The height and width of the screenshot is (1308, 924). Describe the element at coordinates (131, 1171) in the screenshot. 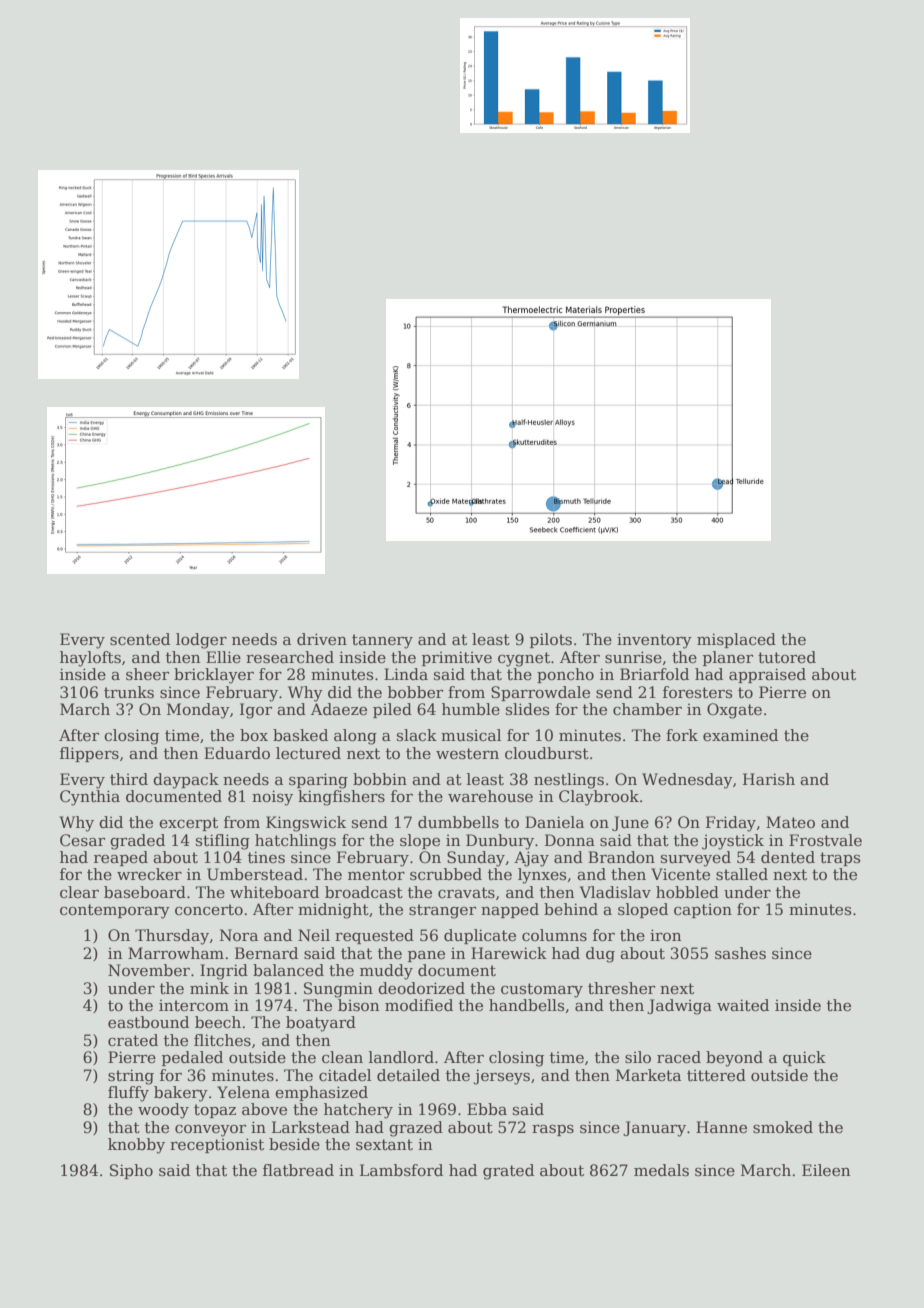

I see `Sipho` at that location.
